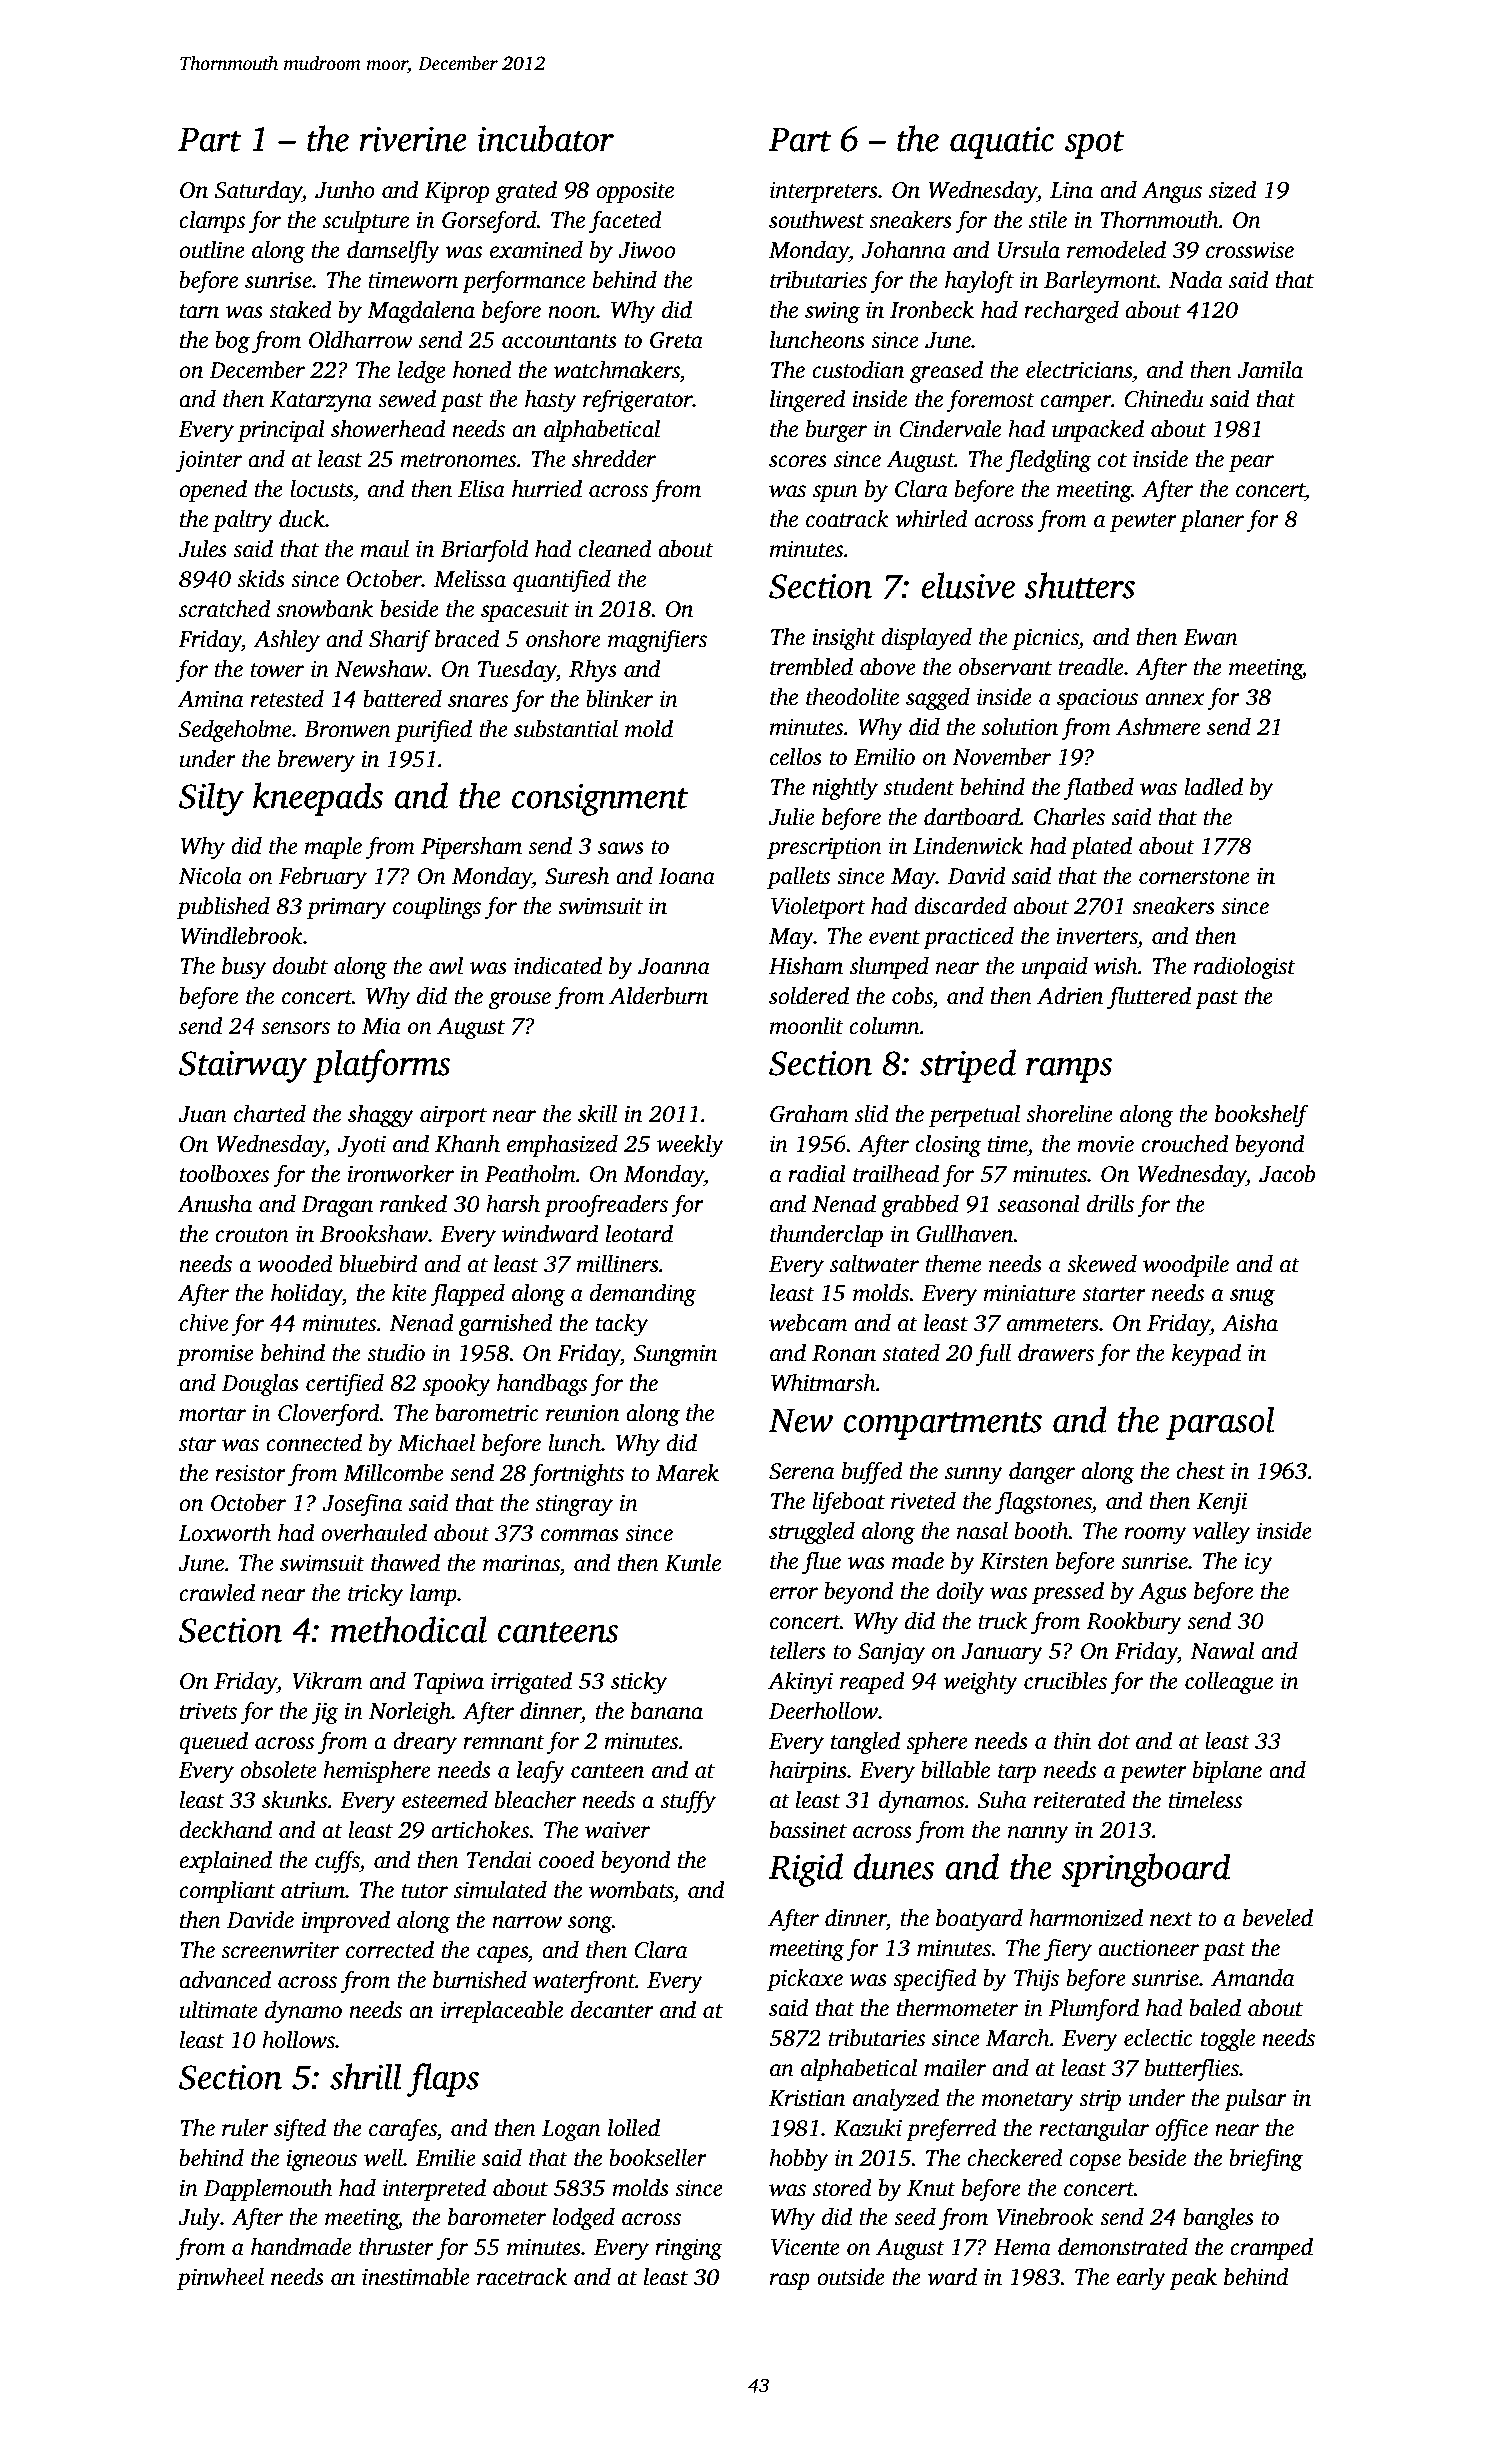 The height and width of the image is (2464, 1496). Describe the element at coordinates (1048, 220) in the image. I see `stile` at that location.
